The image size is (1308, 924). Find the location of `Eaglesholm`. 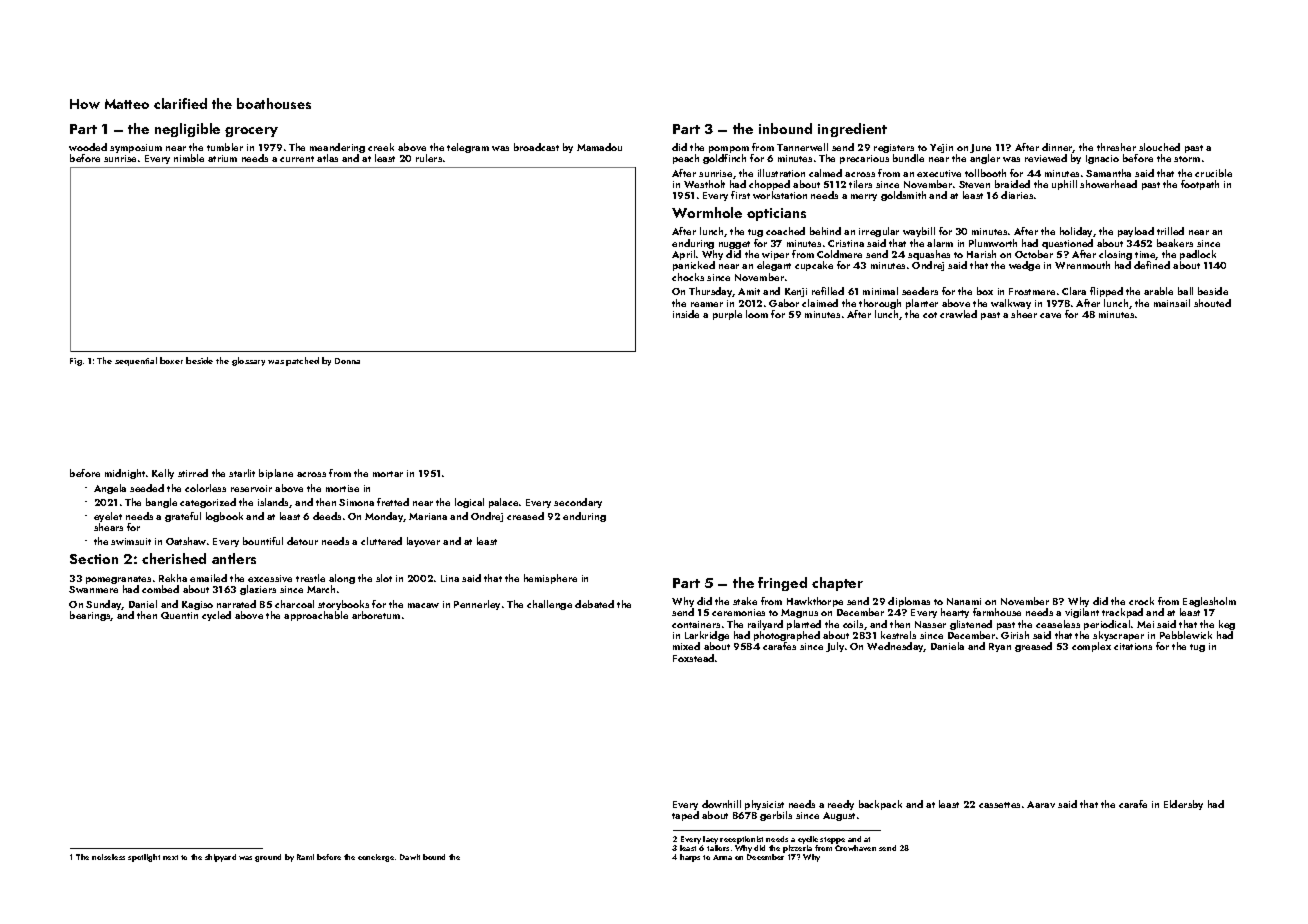

Eaglesholm is located at coordinates (1209, 602).
